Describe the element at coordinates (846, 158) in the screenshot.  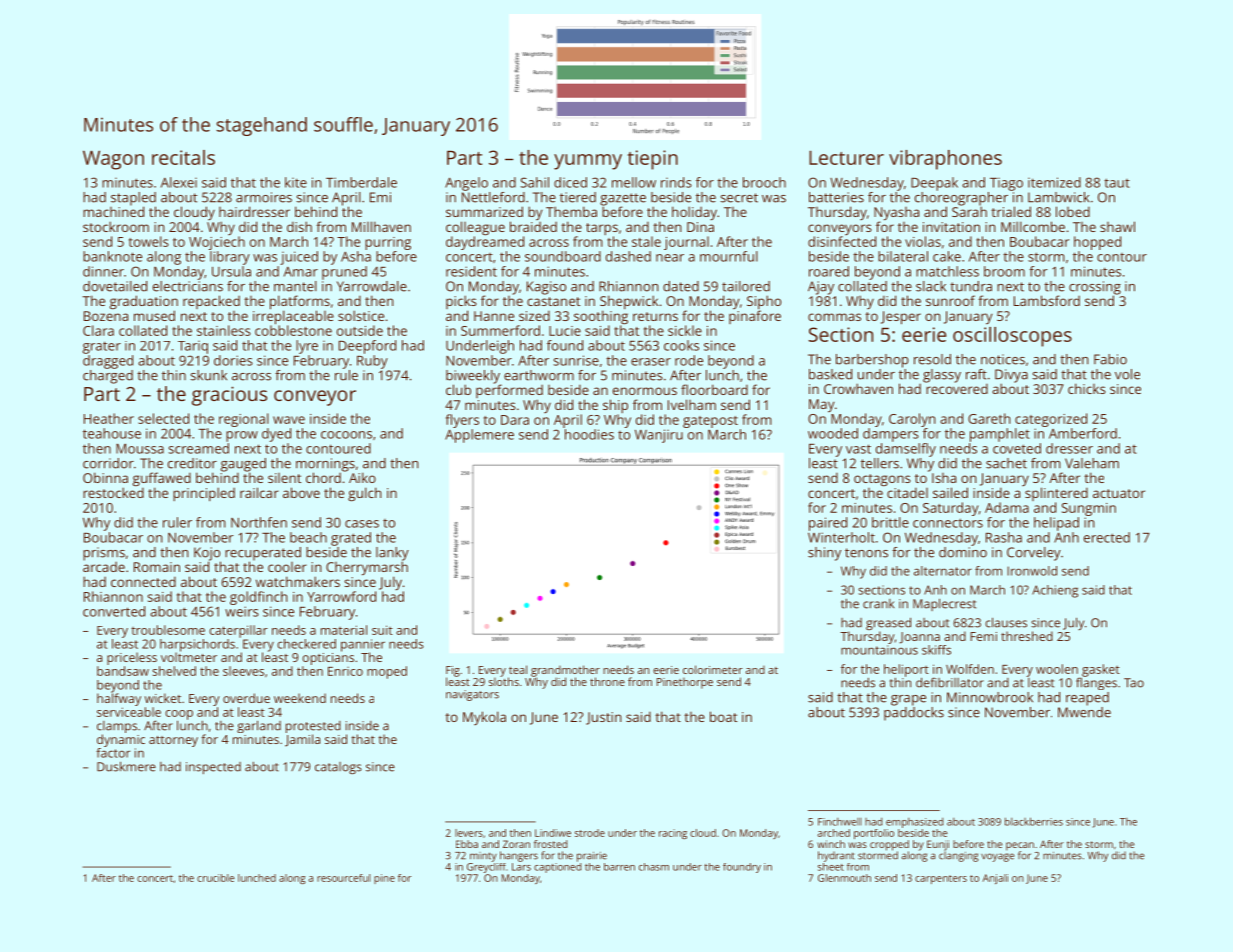
I see `Lecturer` at that location.
